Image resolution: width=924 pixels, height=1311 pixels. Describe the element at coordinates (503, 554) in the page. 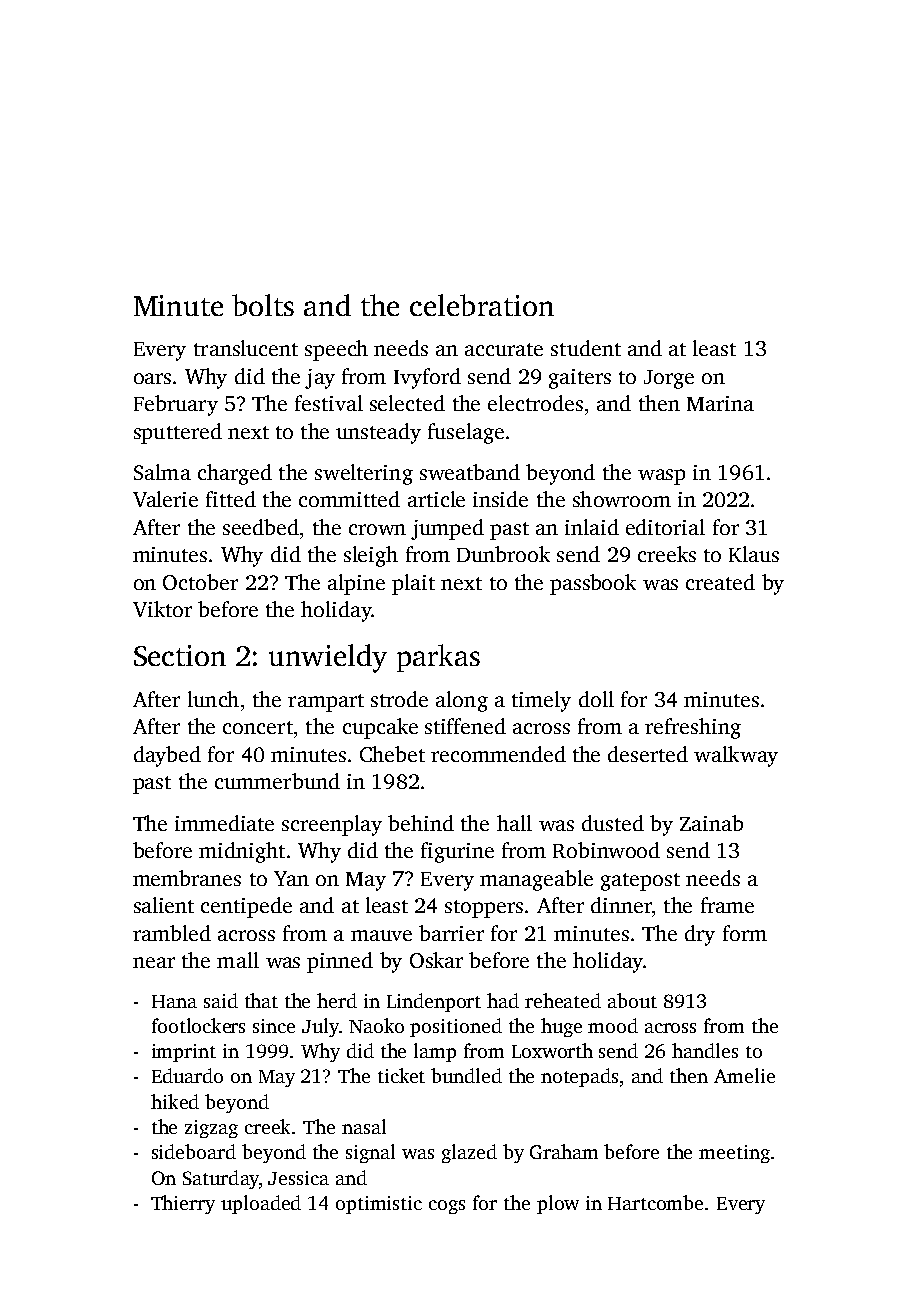

I see `Dunbrook` at that location.
